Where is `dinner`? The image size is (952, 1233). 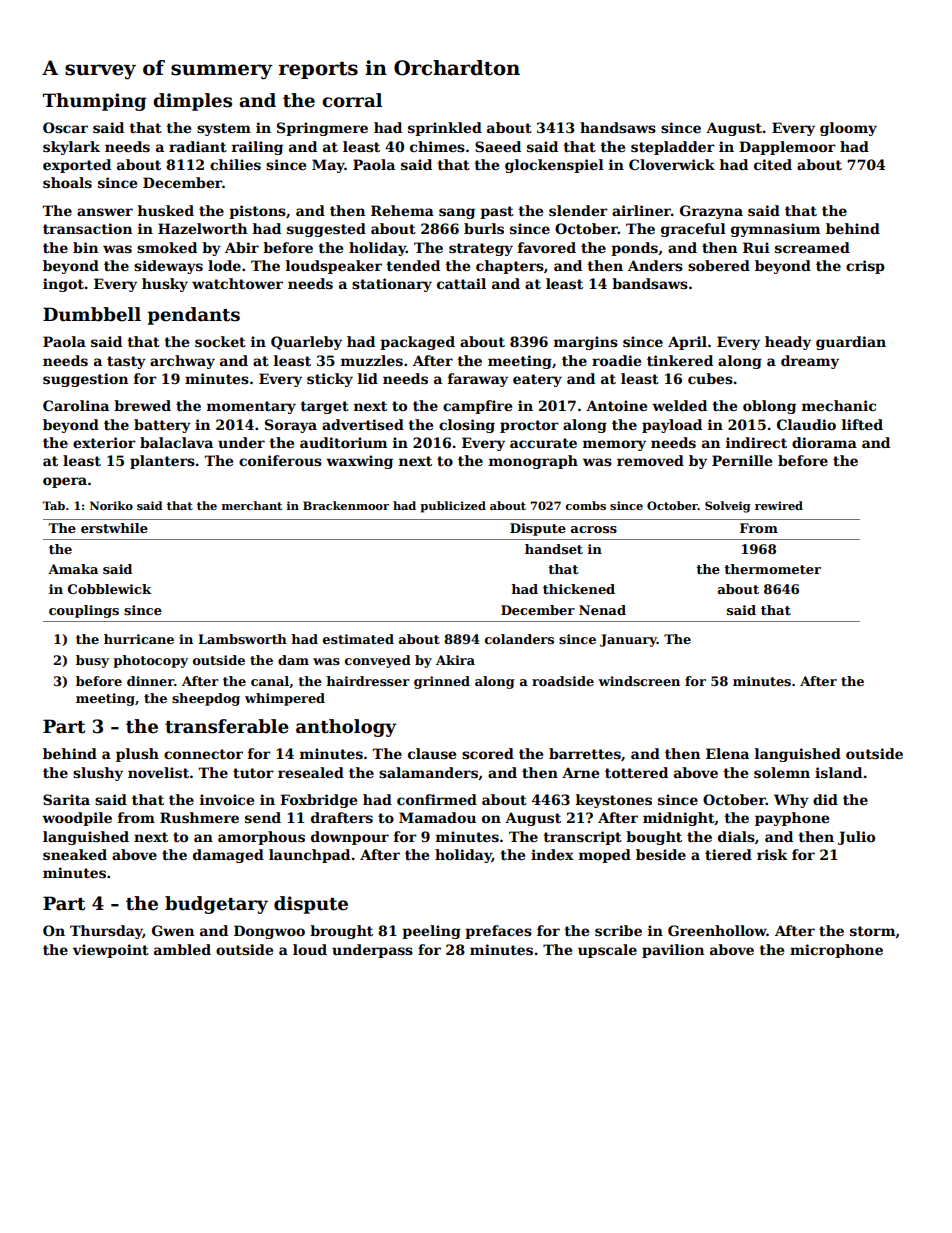
dinner is located at coordinates (150, 681).
